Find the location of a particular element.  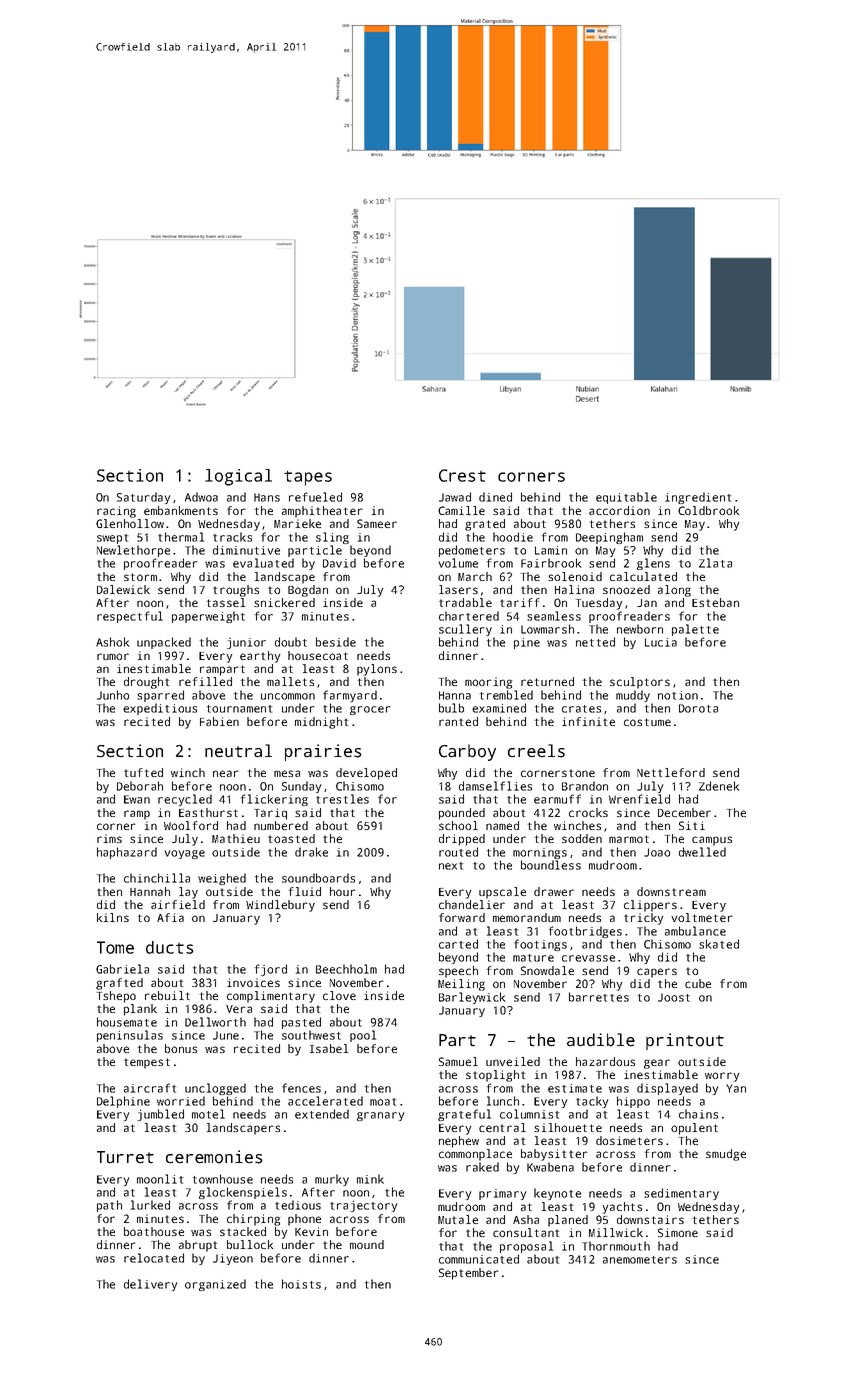

crates is located at coordinates (581, 709).
